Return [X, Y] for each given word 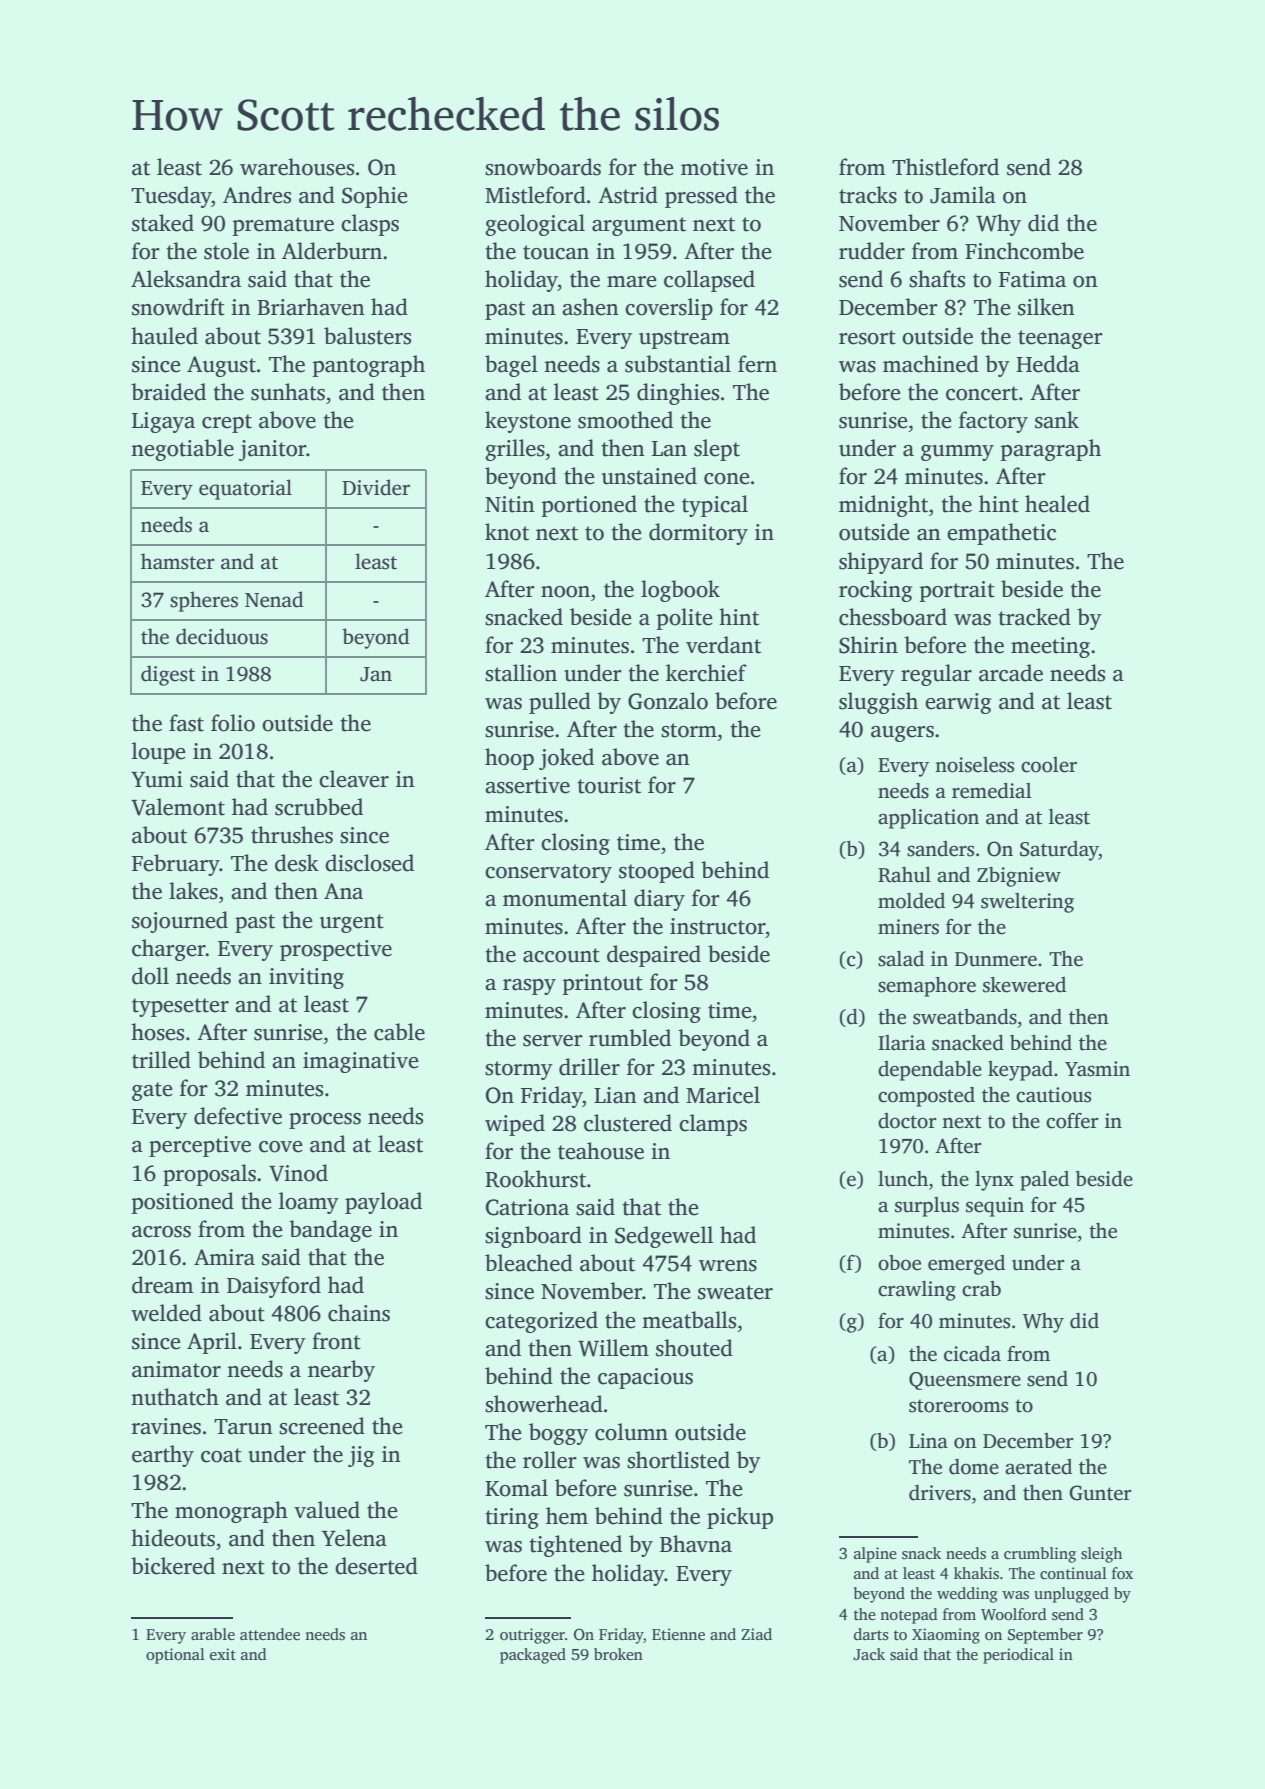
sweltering [1027, 903]
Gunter [1100, 1493]
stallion [521, 673]
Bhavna [696, 1544]
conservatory [548, 873]
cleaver [354, 779]
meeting [1050, 647]
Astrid [628, 195]
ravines [166, 1426]
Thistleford [945, 167]
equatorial [245, 489]
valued [327, 1510]
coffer [1072, 1121]
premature [283, 226]
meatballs [689, 1320]
